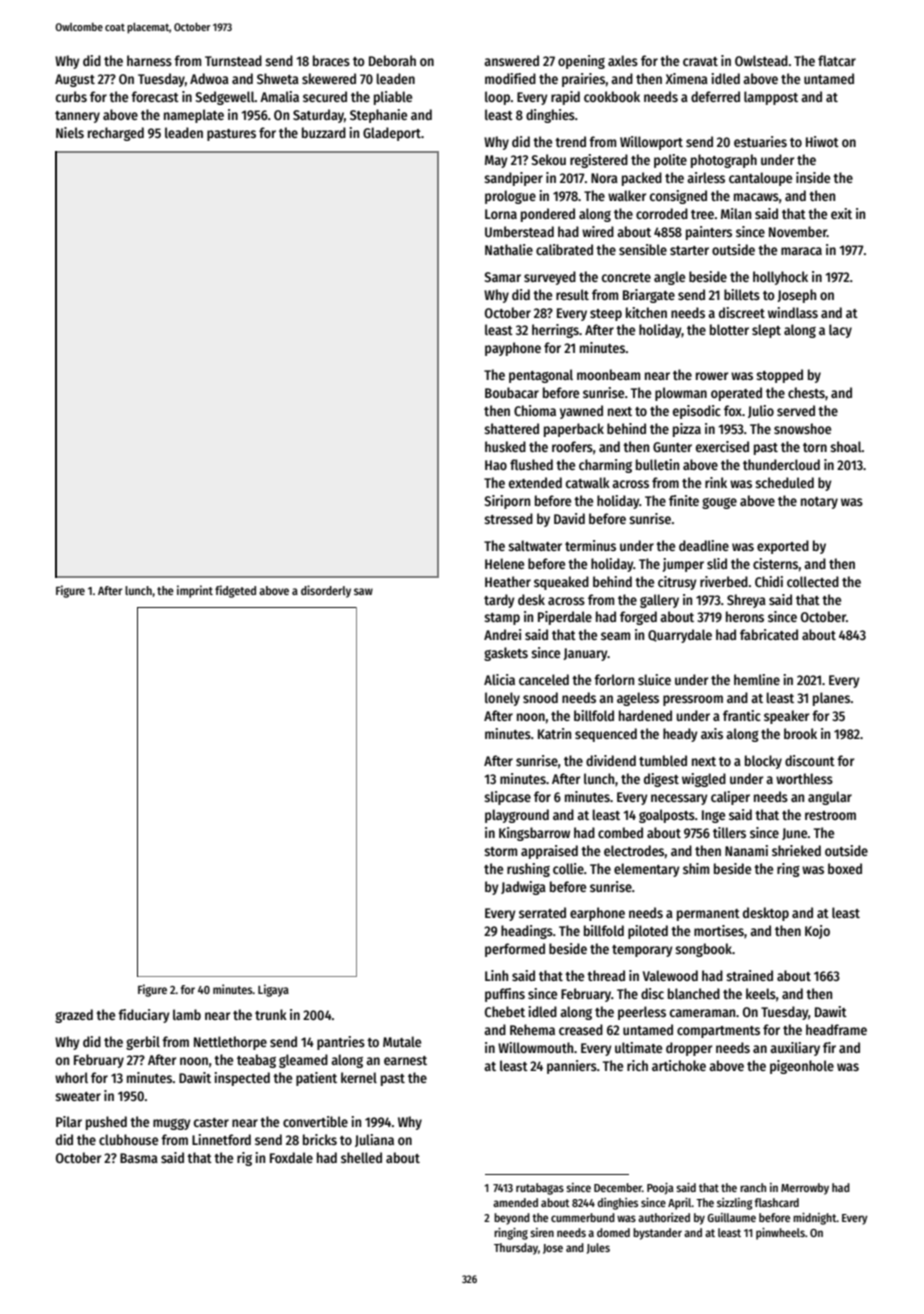 The height and width of the image is (1314, 924). Describe the element at coordinates (74, 1016) in the image. I see `grazed` at that location.
